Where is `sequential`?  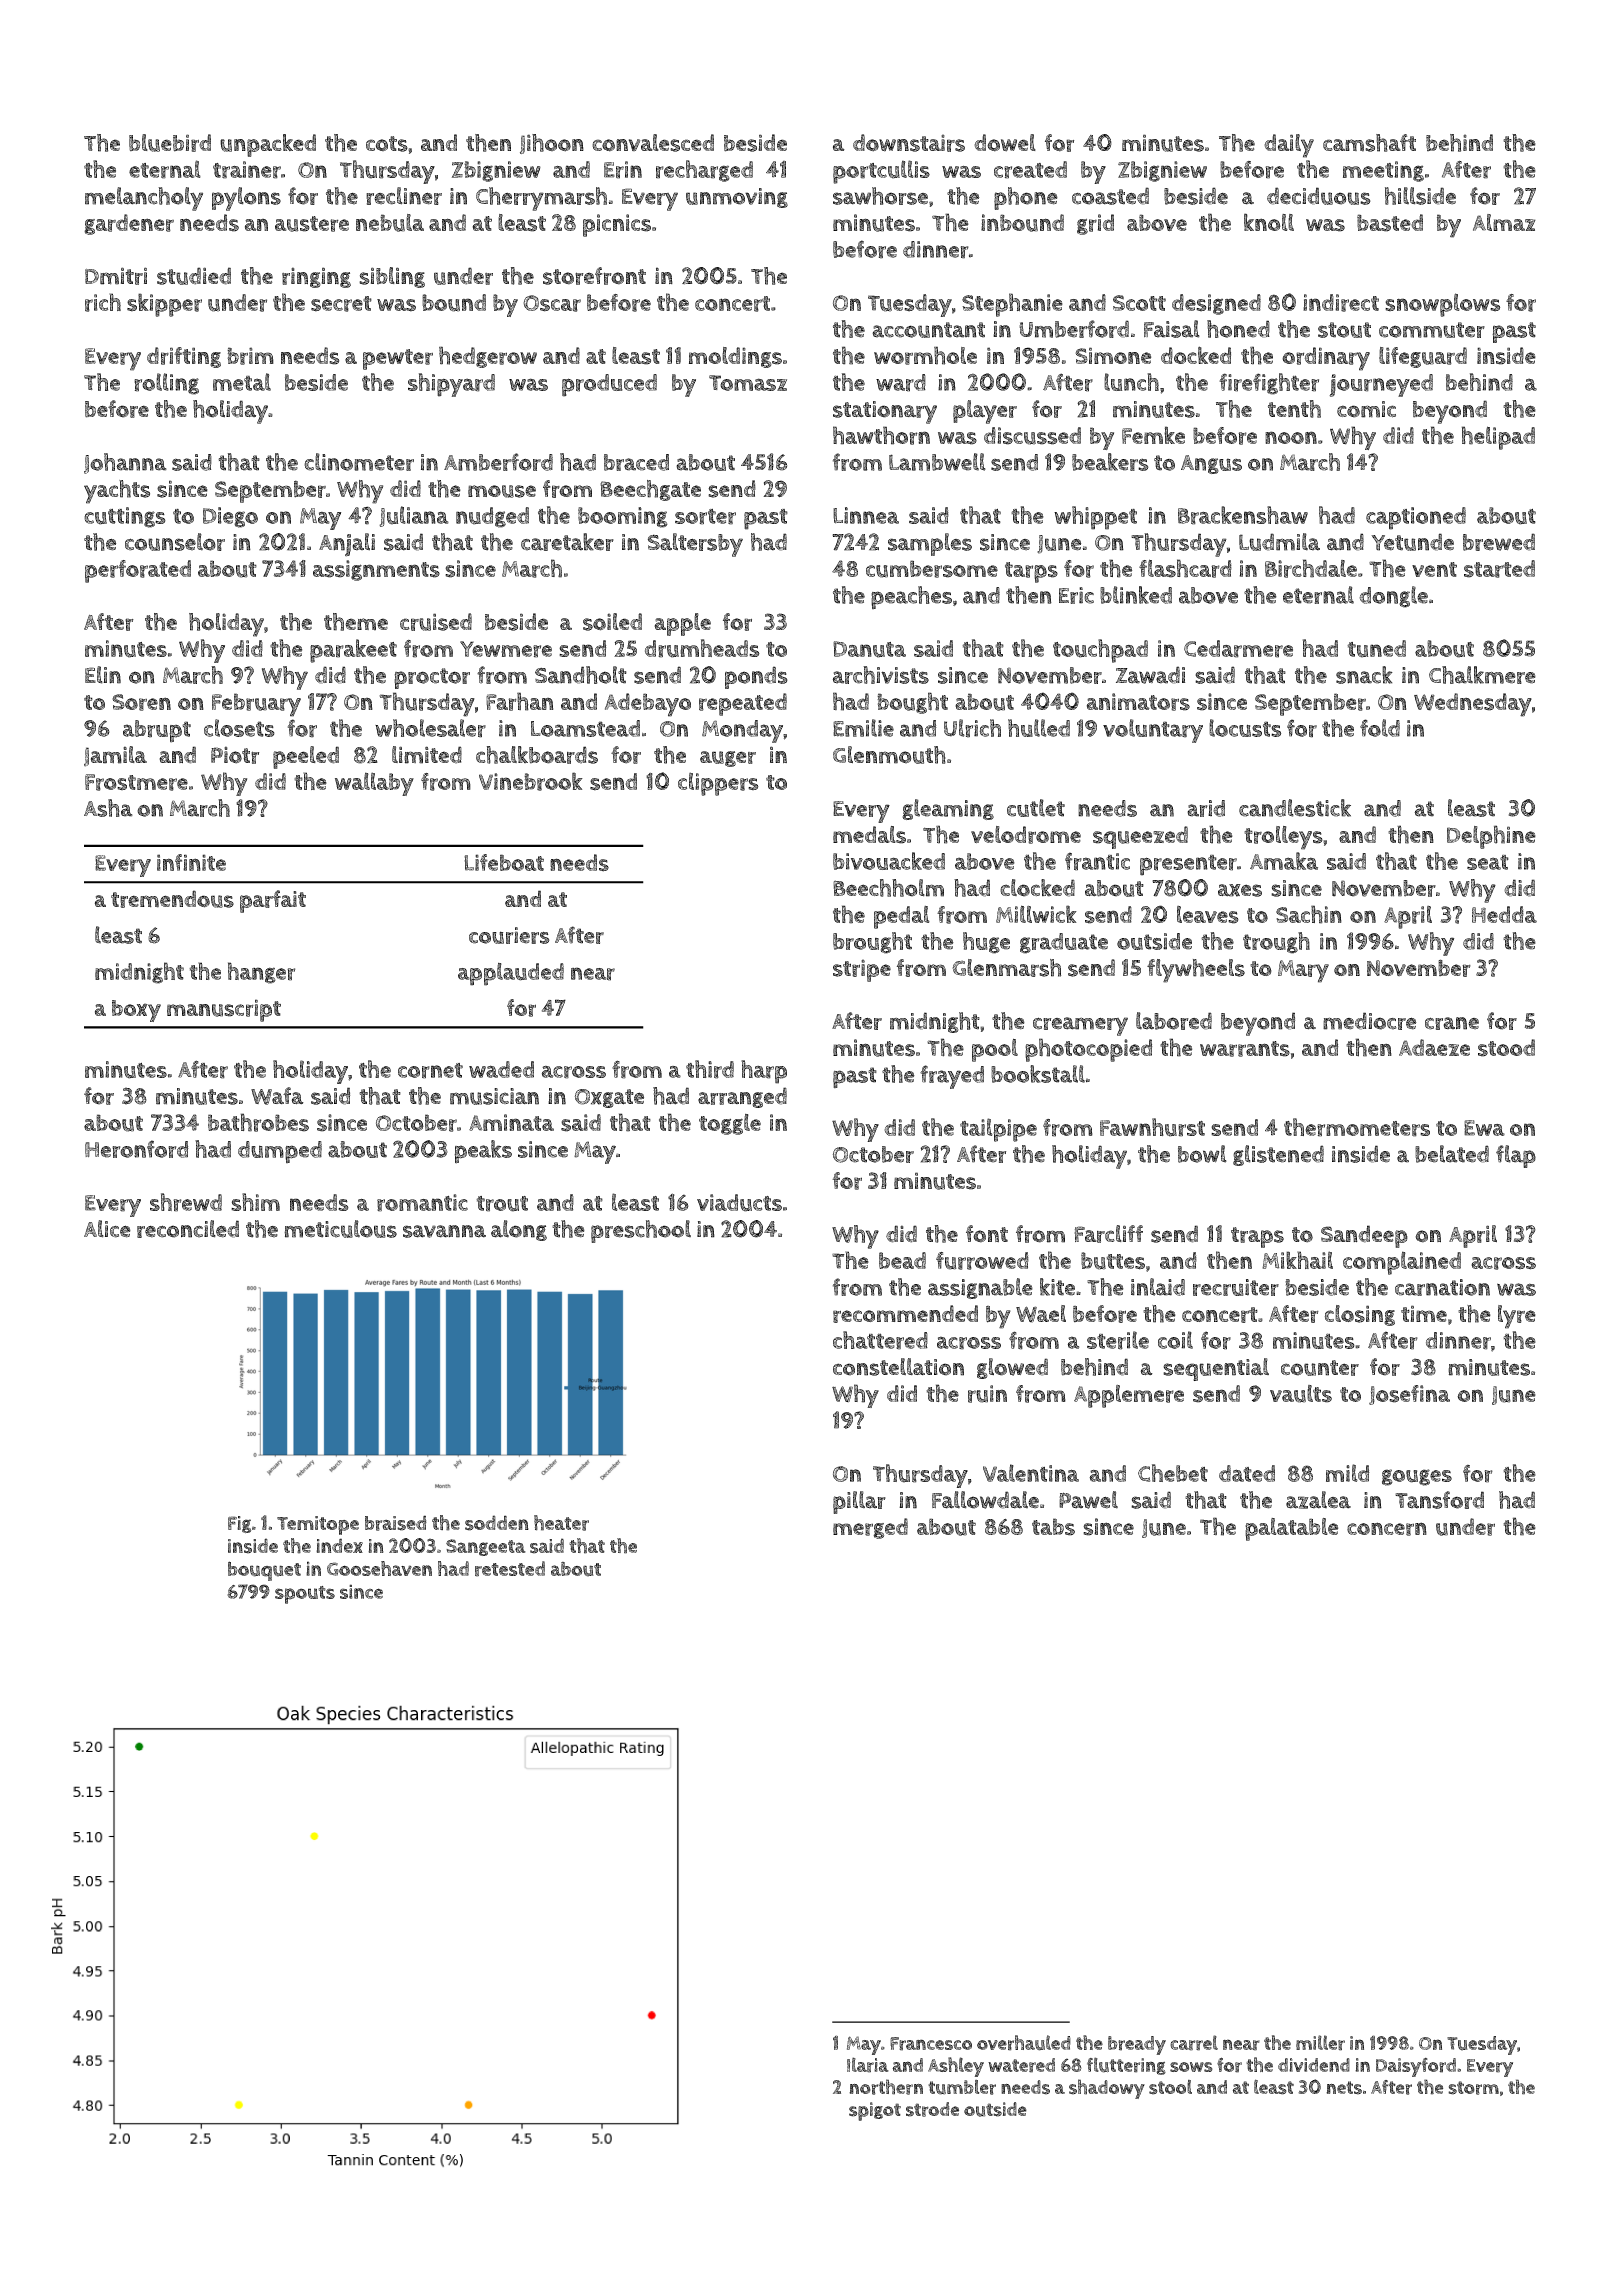
sequential is located at coordinates (1216, 1369).
